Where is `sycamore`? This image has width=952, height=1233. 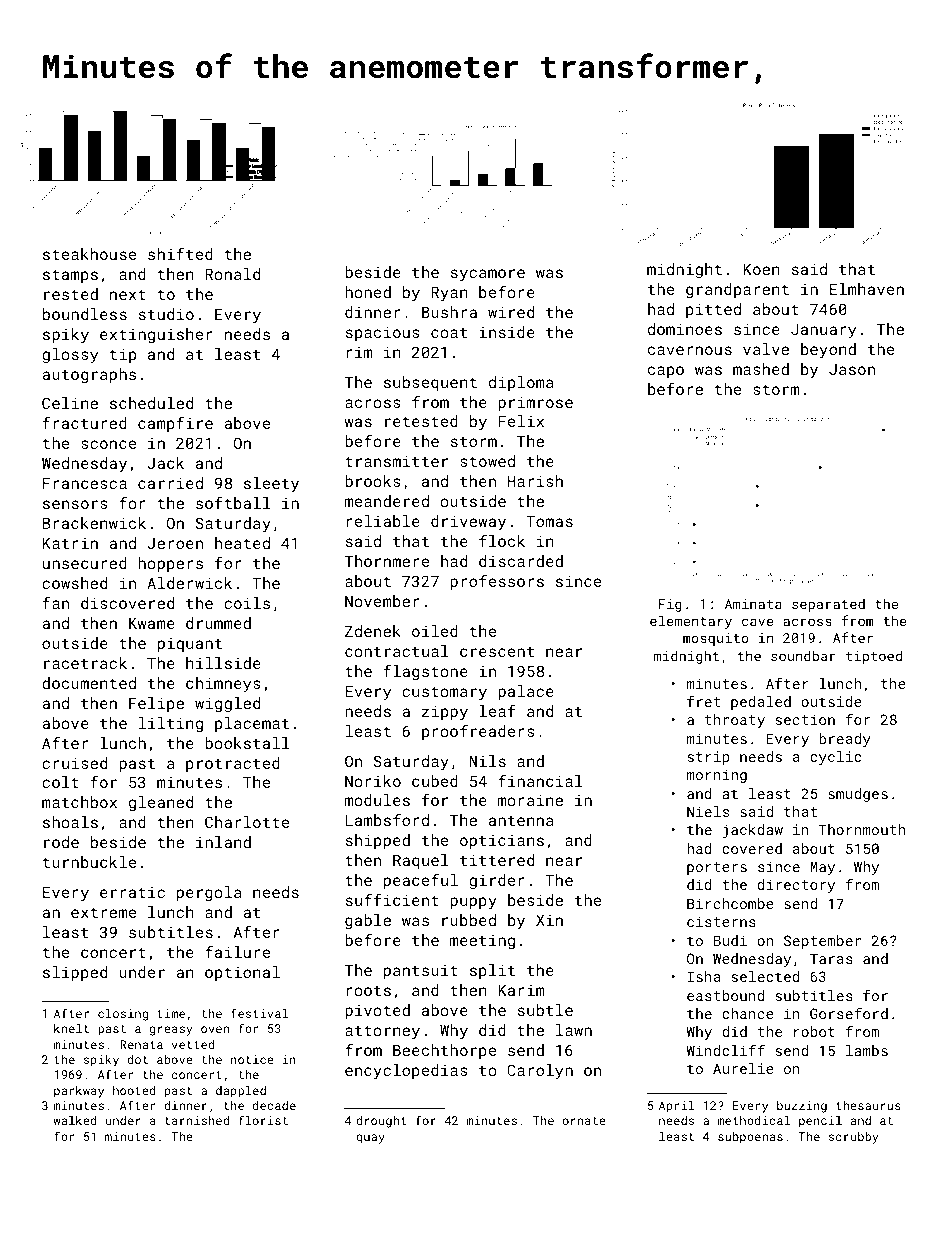
sycamore is located at coordinates (488, 275).
